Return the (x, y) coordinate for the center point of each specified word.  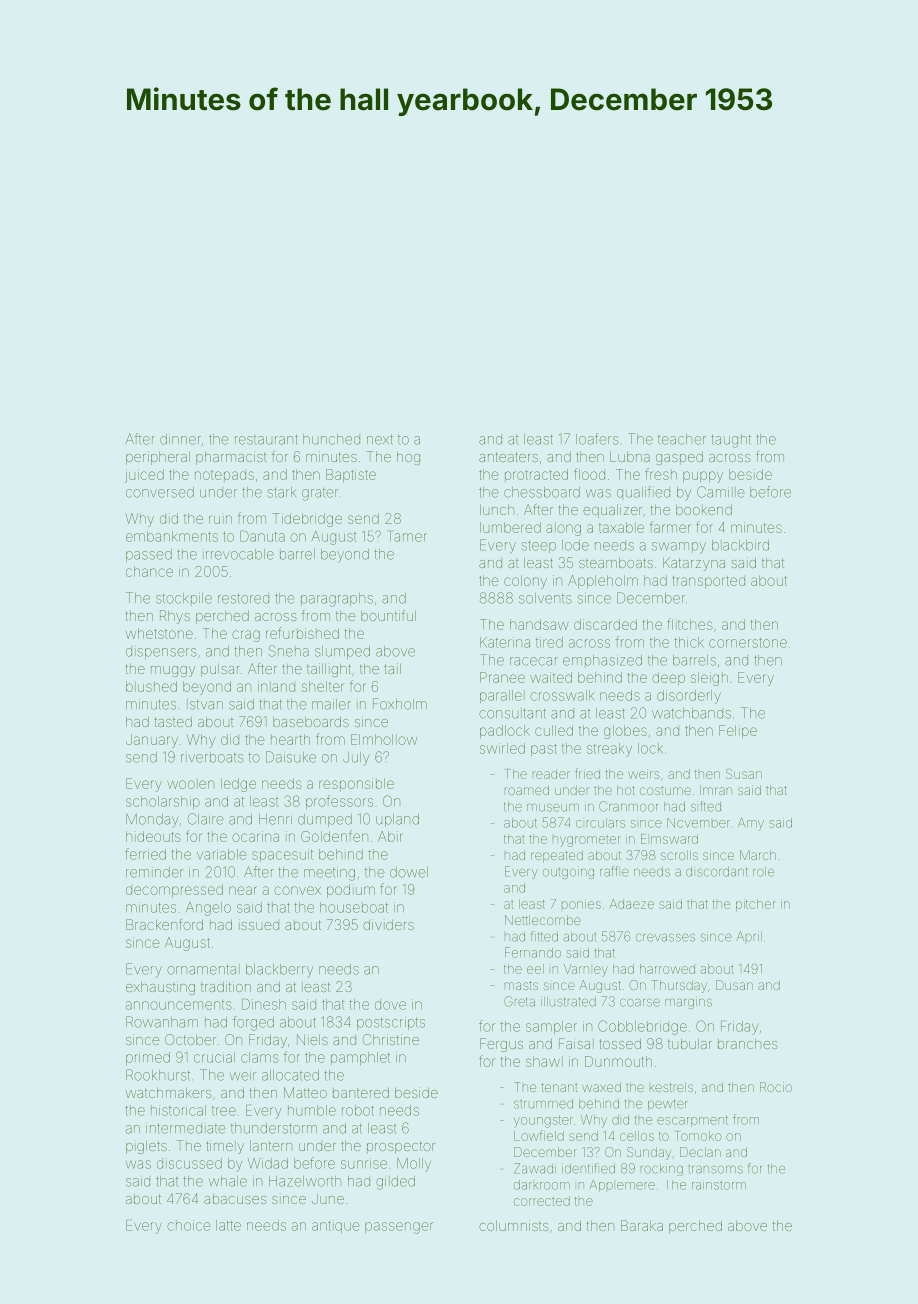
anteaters (508, 457)
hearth (290, 739)
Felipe (738, 731)
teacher (682, 439)
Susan (744, 774)
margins (688, 1004)
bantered (361, 1093)
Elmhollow (384, 739)
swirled (502, 748)
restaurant (266, 440)
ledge (238, 785)
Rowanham (162, 1022)
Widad (268, 1163)
